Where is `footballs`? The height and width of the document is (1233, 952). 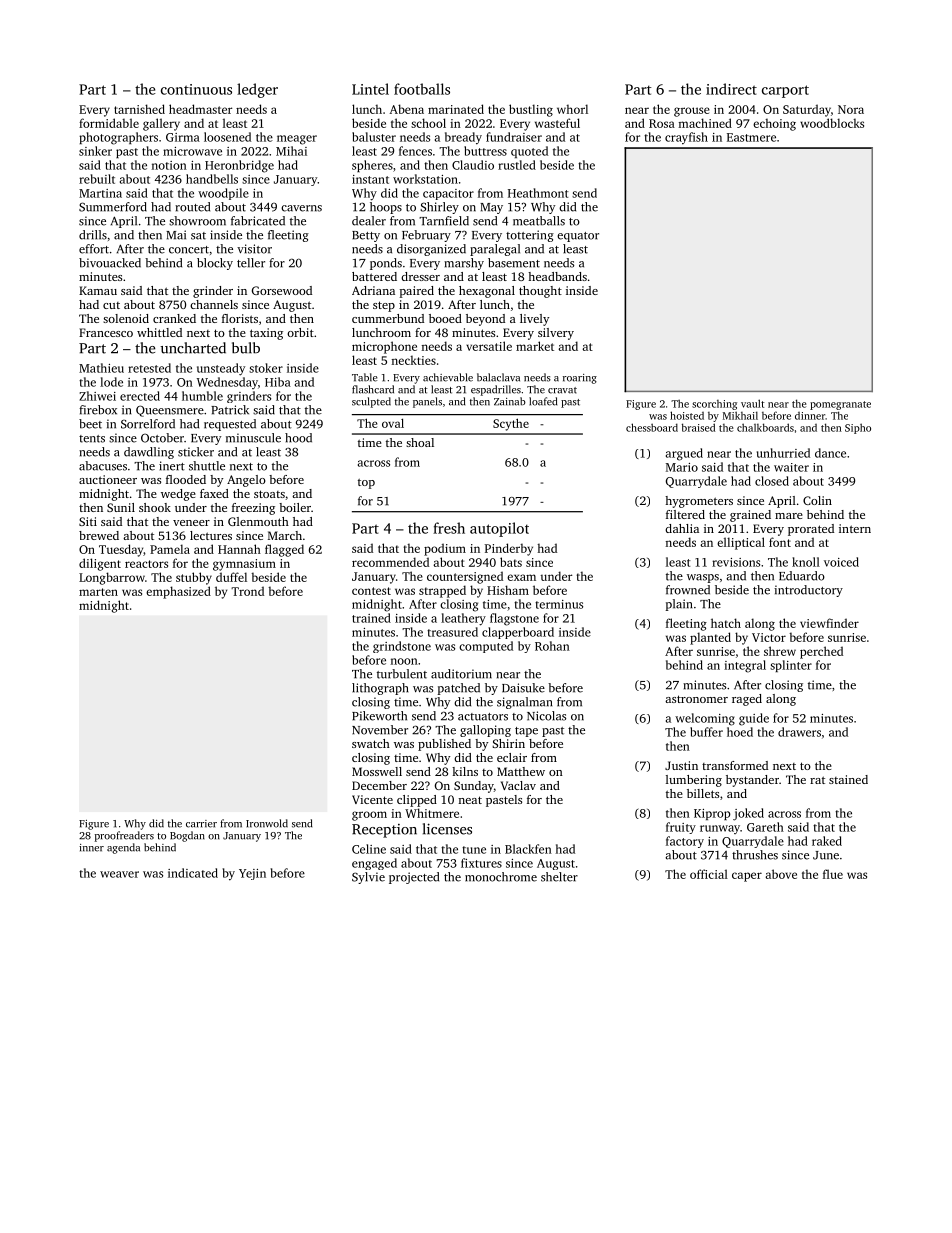 footballs is located at coordinates (422, 89).
